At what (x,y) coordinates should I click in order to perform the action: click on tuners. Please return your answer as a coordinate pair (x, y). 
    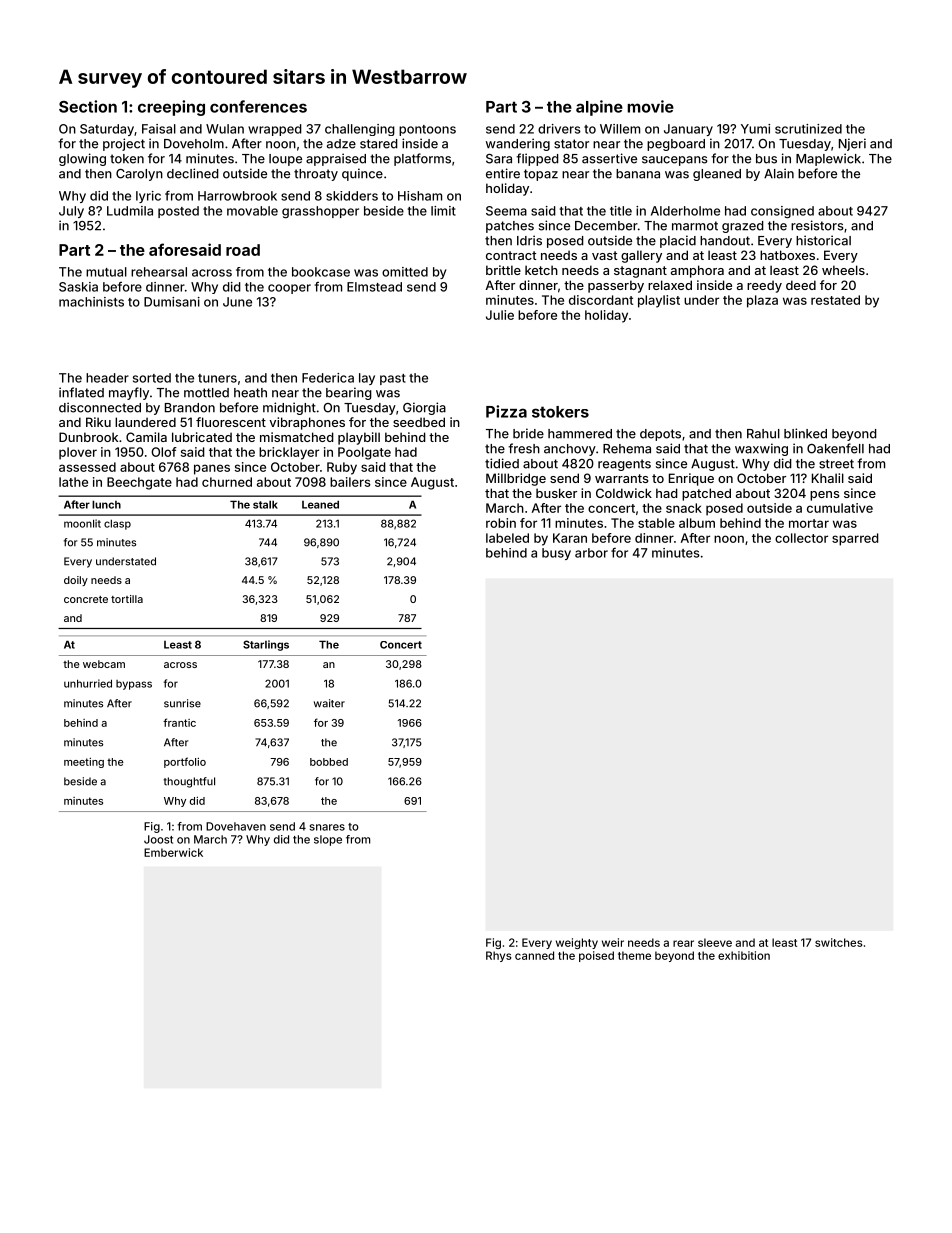
    Looking at the image, I should click on (217, 378).
